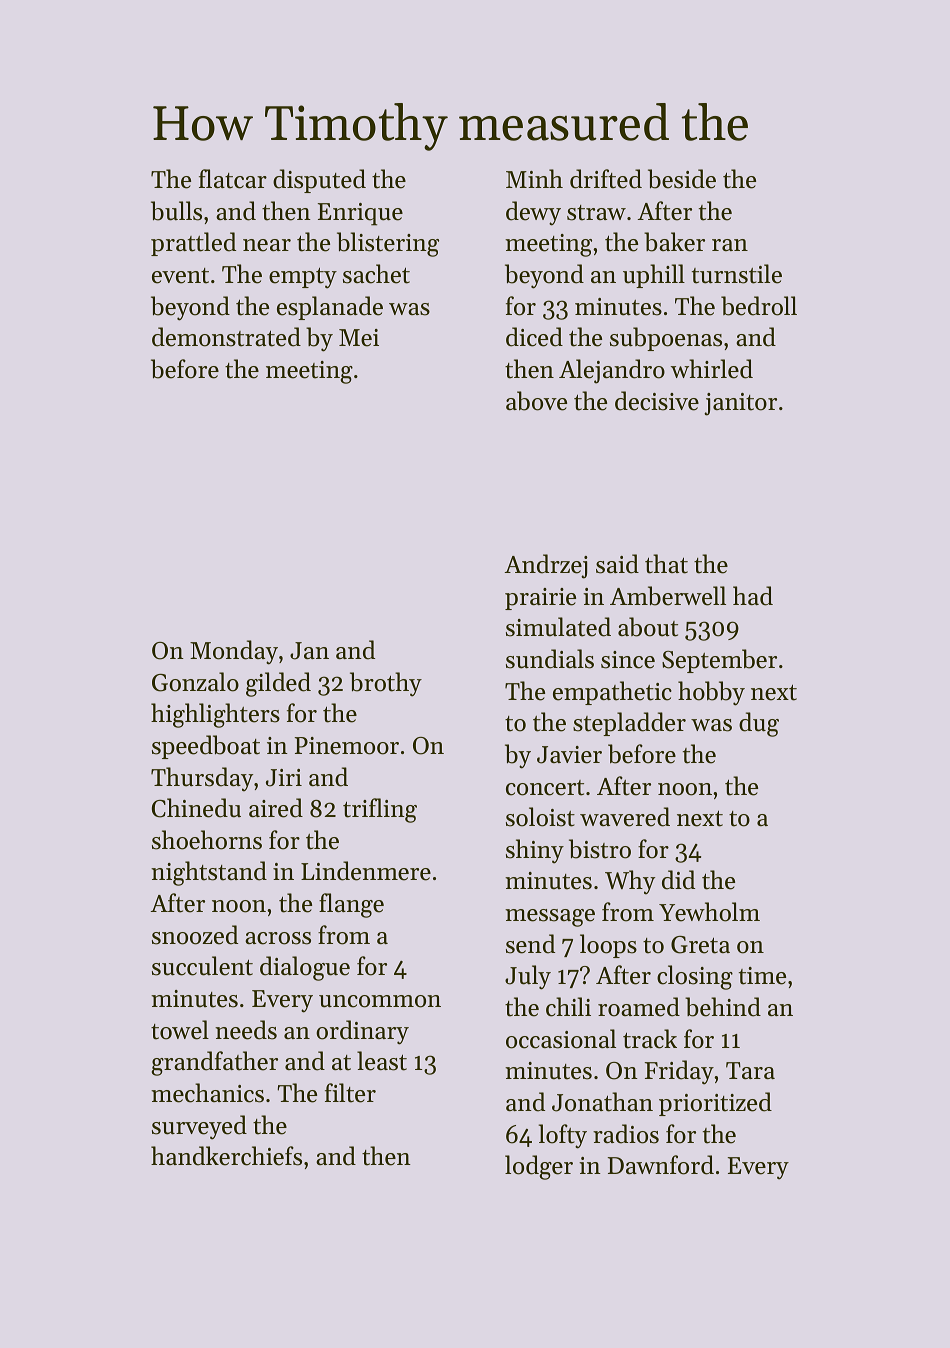  What do you see at coordinates (350, 1093) in the screenshot?
I see `filter` at bounding box center [350, 1093].
